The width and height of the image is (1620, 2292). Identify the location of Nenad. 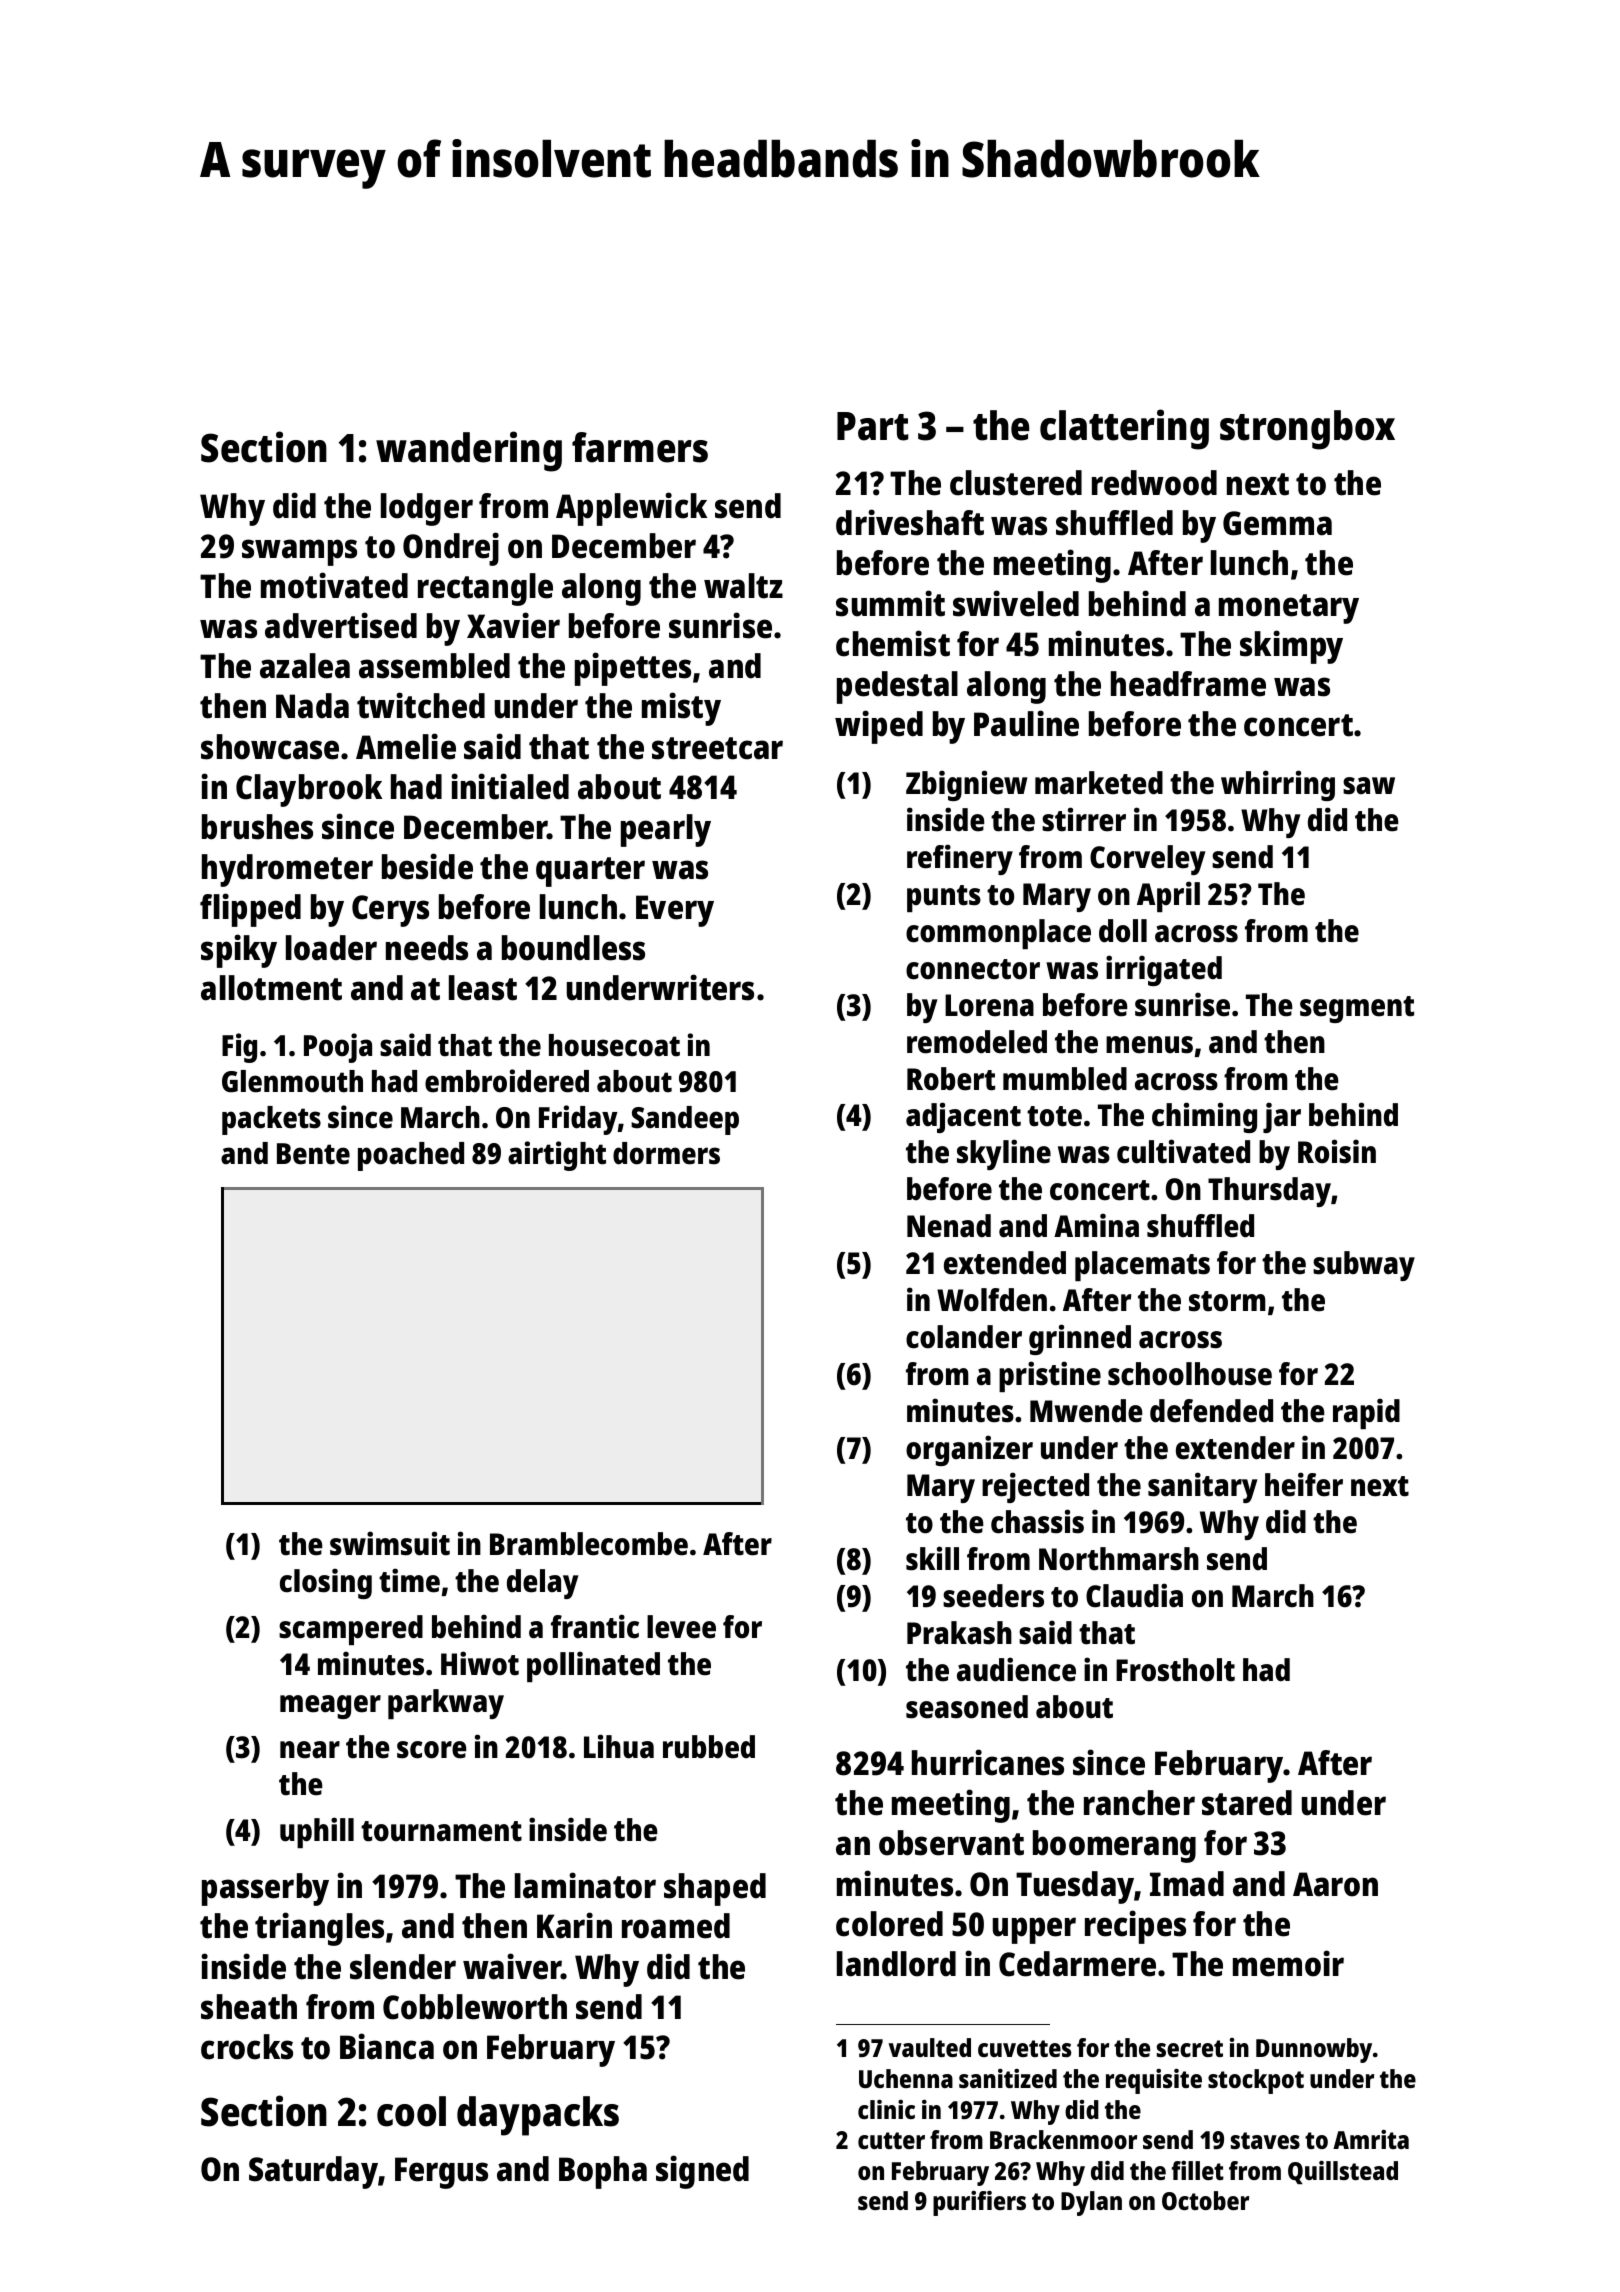
(949, 1226).
